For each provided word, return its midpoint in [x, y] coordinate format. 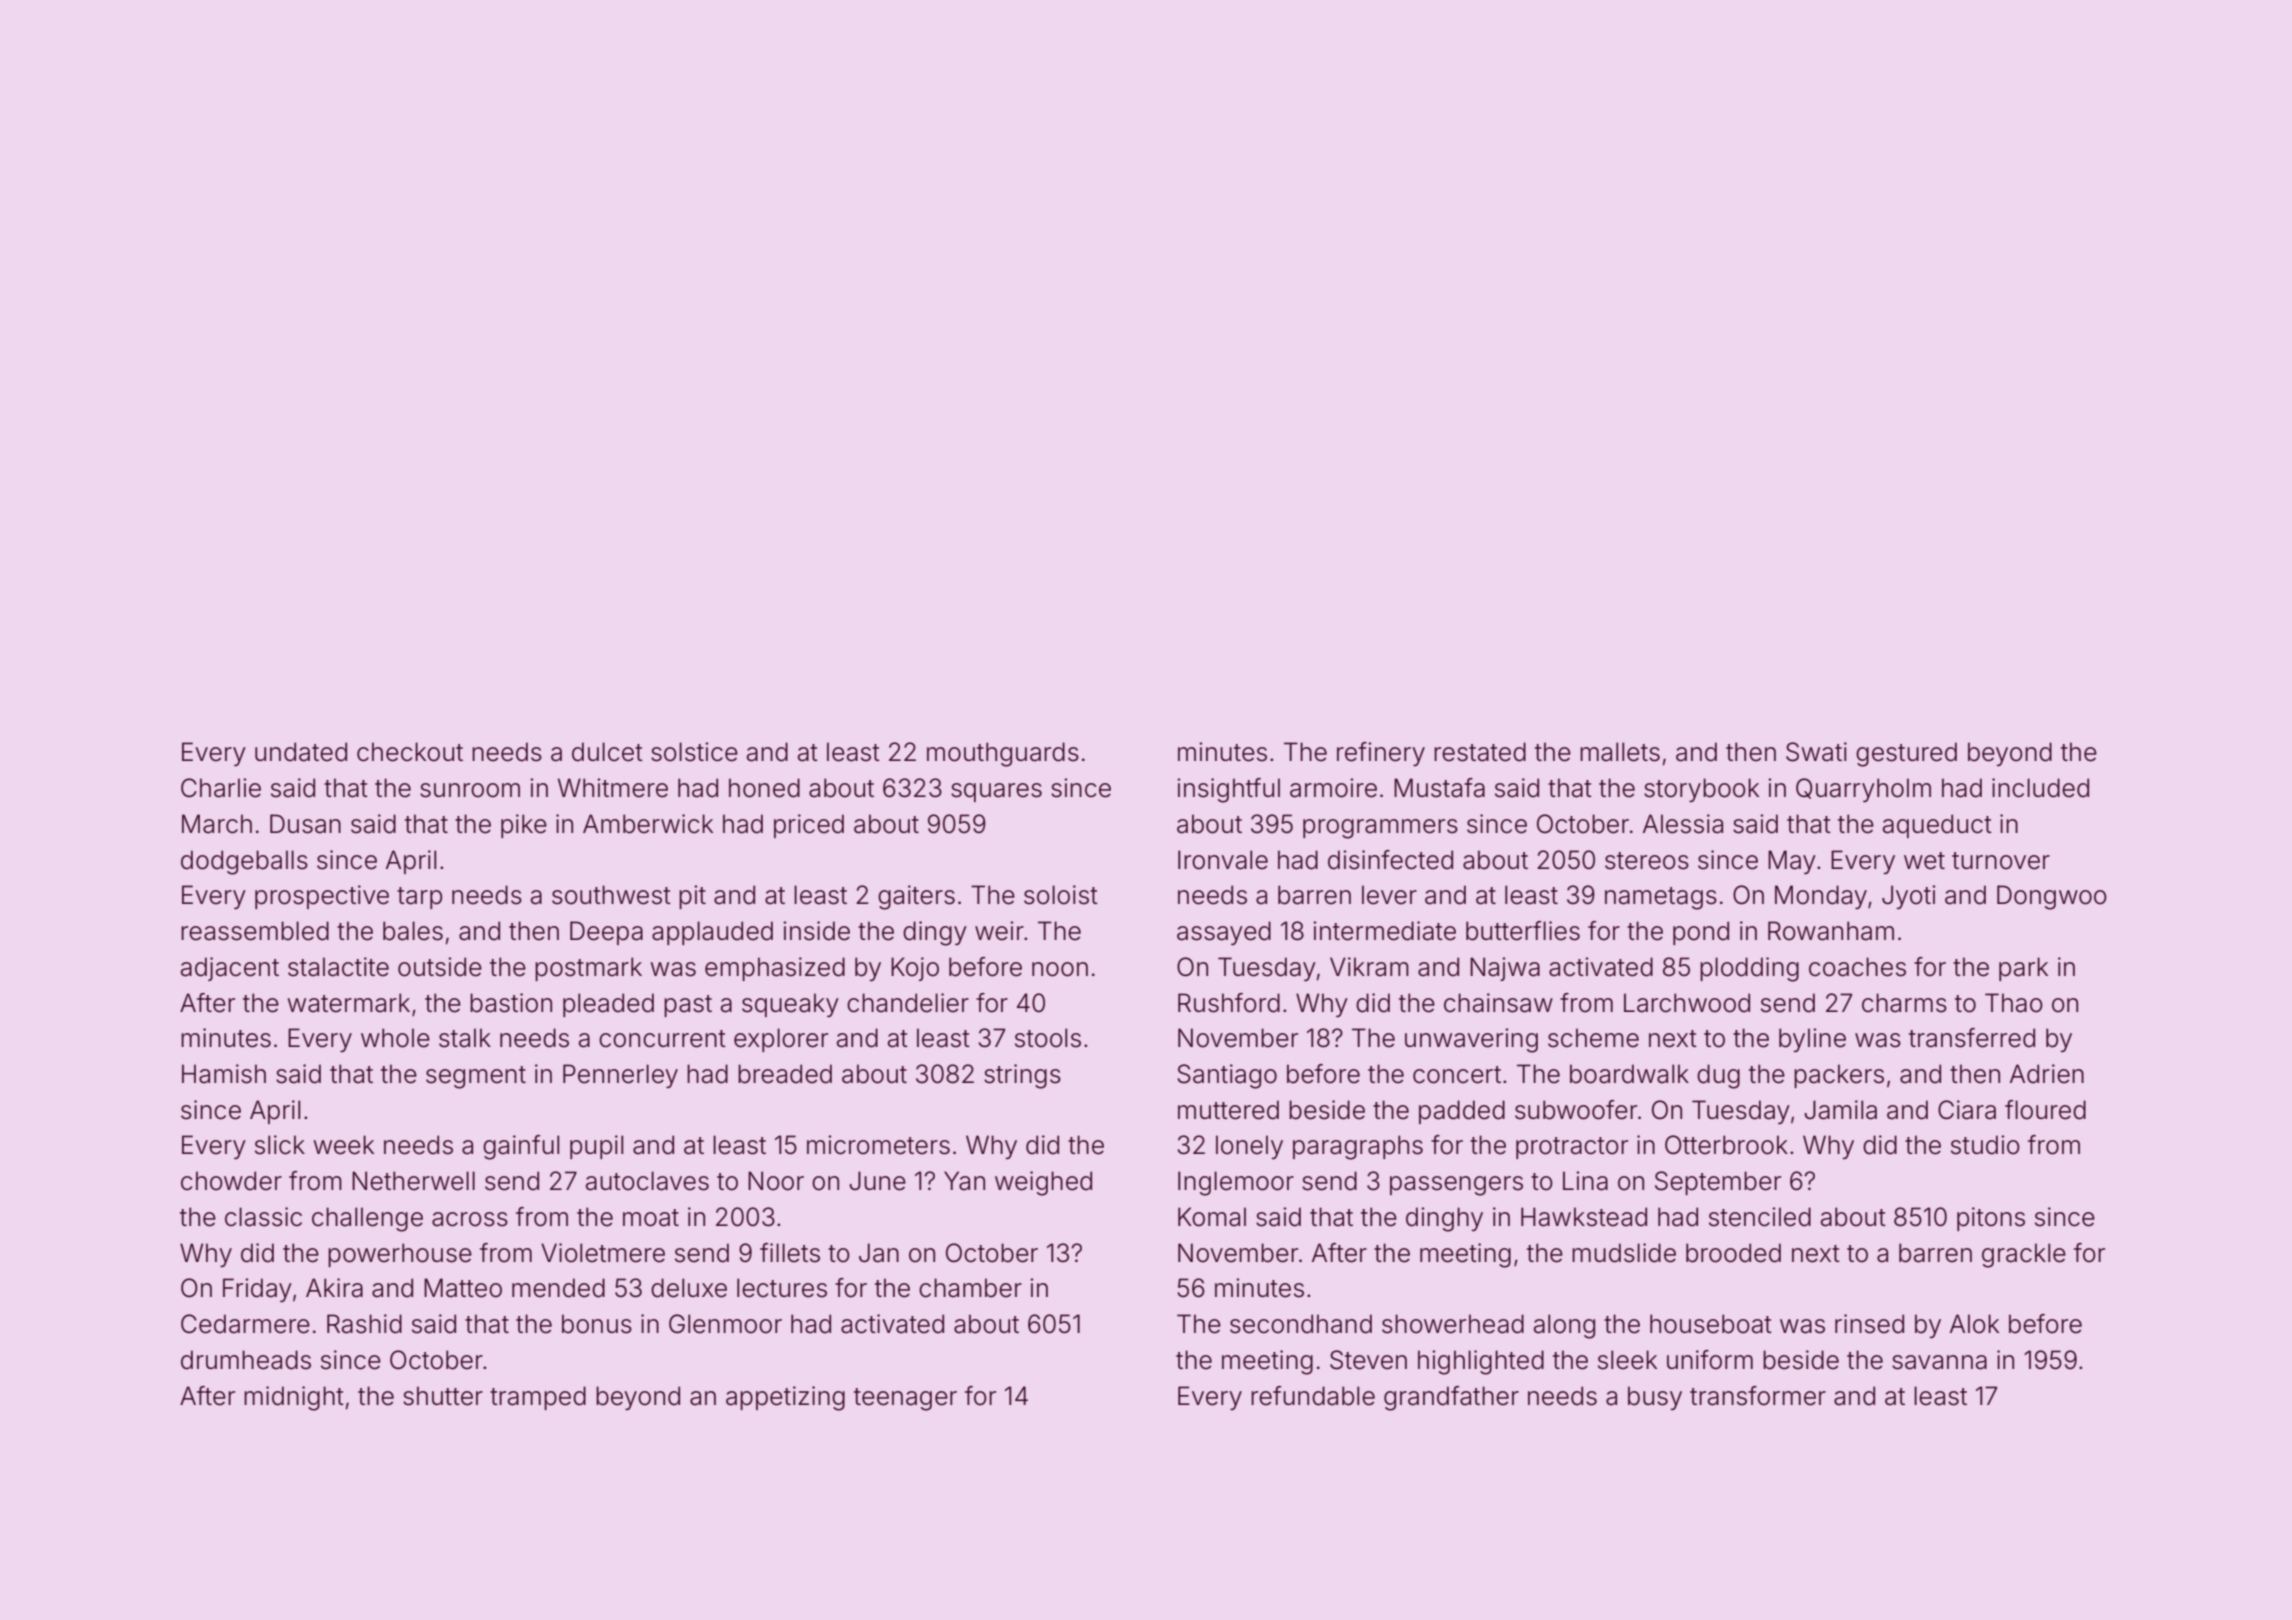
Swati [1816, 752]
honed [764, 788]
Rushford [1229, 1003]
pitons [1991, 1219]
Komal [1212, 1217]
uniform [1710, 1360]
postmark [588, 969]
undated [301, 752]
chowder [231, 1181]
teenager [905, 1399]
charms [1904, 1003]
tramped [538, 1398]
